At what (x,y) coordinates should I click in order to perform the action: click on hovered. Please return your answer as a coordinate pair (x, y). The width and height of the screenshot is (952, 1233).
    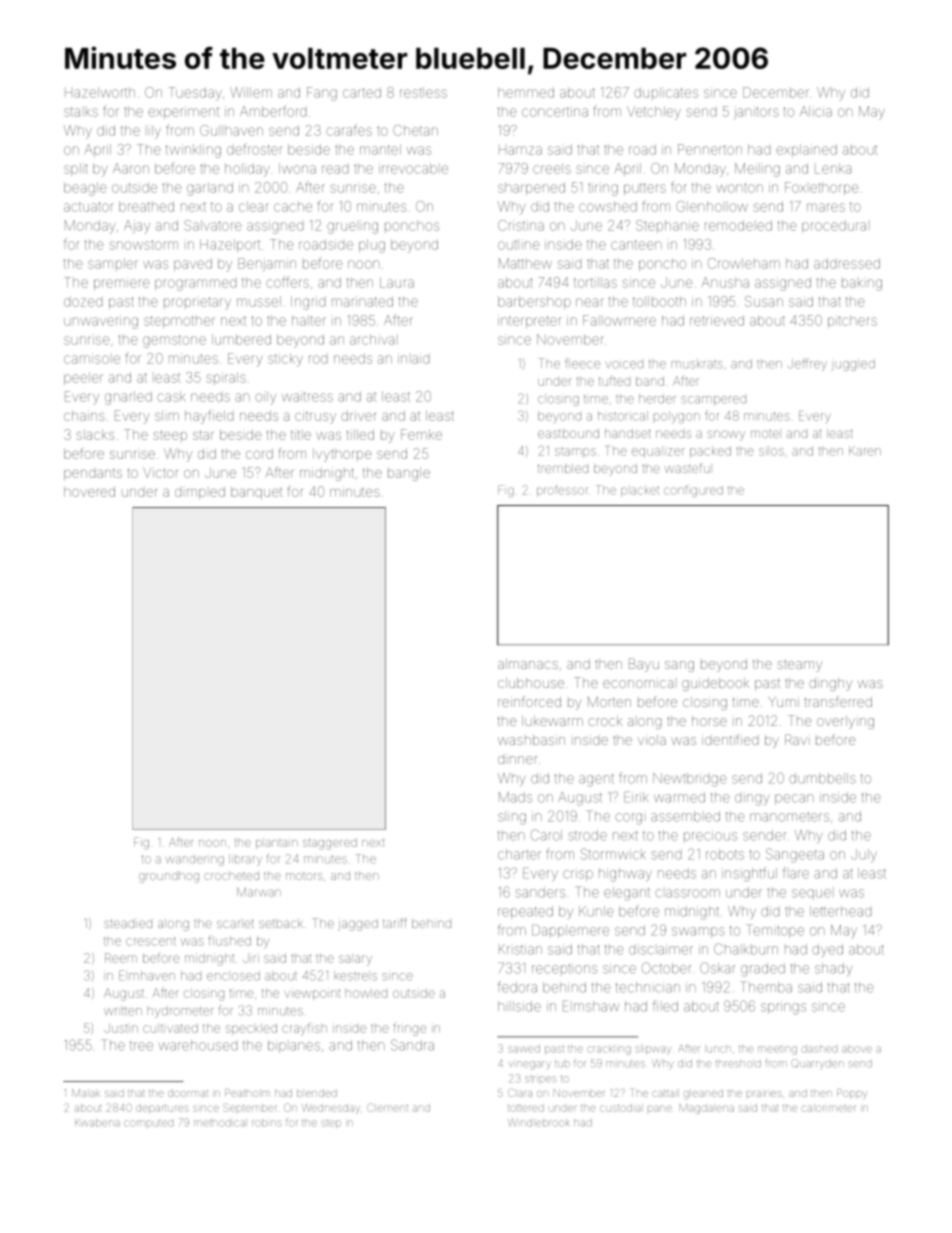
    Looking at the image, I should click on (89, 492).
